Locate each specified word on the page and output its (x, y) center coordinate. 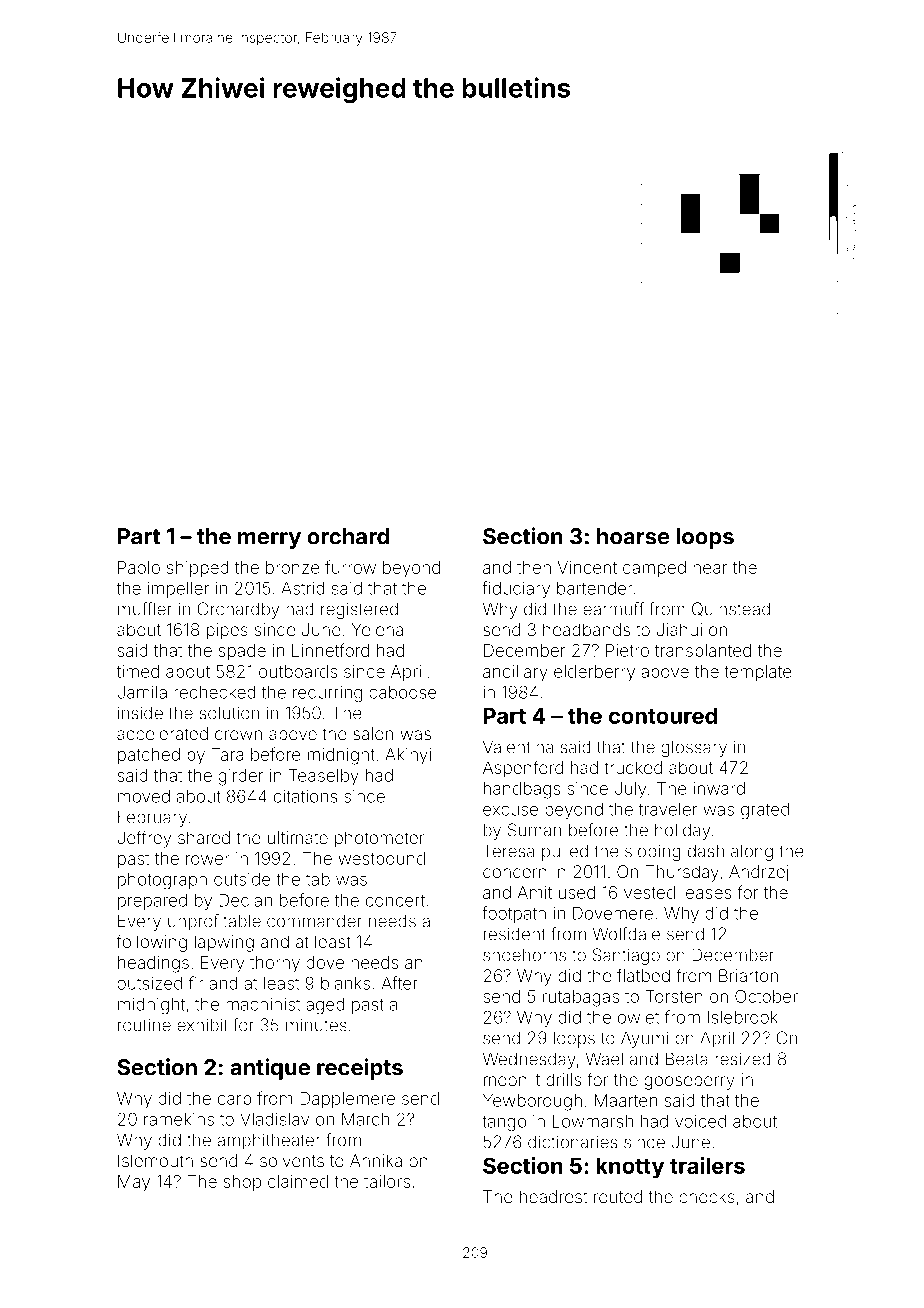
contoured (663, 715)
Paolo (139, 567)
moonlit (512, 1079)
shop (242, 1183)
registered (359, 610)
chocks (707, 1196)
